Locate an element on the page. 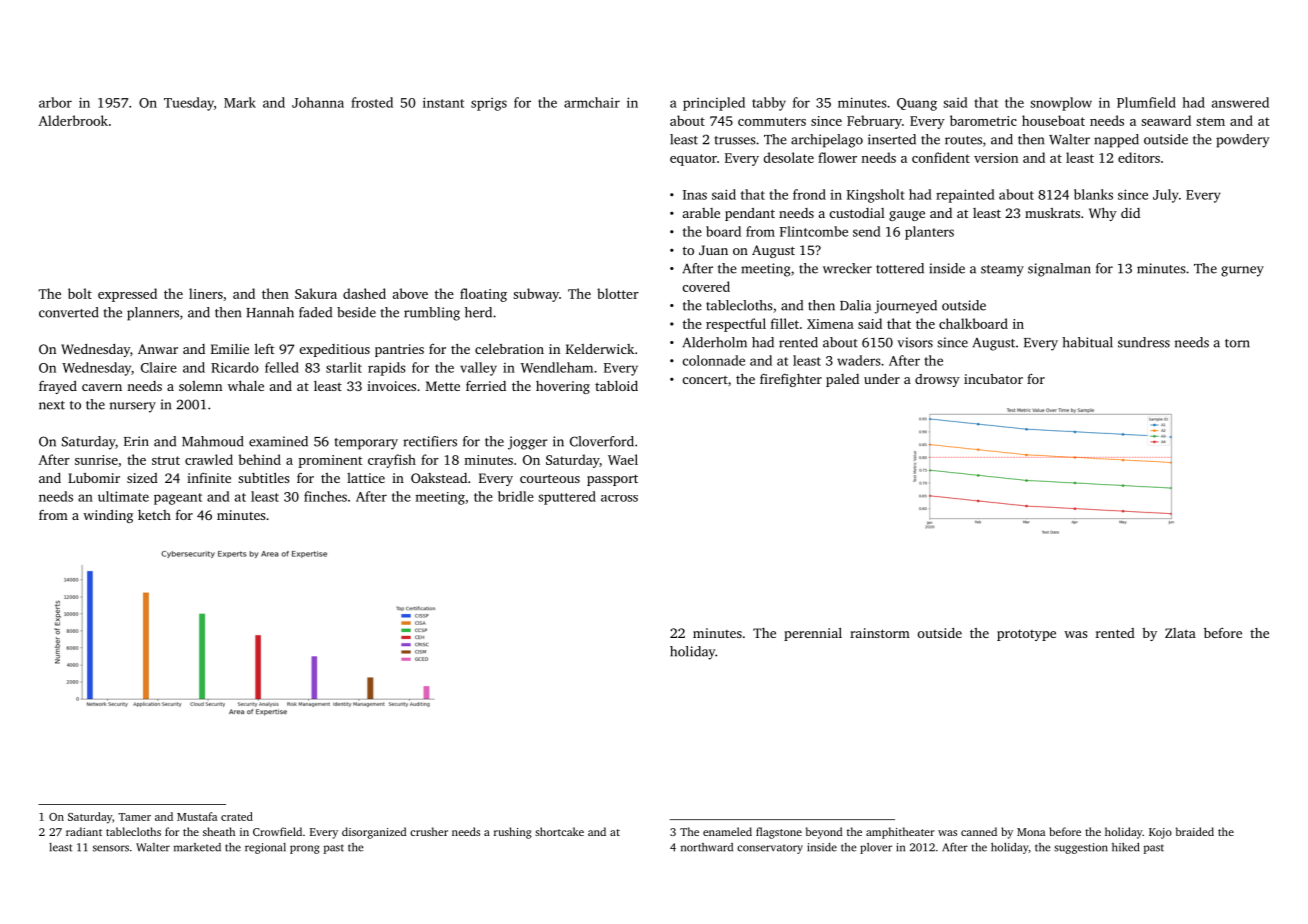 This image has height=924, width=1308. armchair is located at coordinates (592, 102).
